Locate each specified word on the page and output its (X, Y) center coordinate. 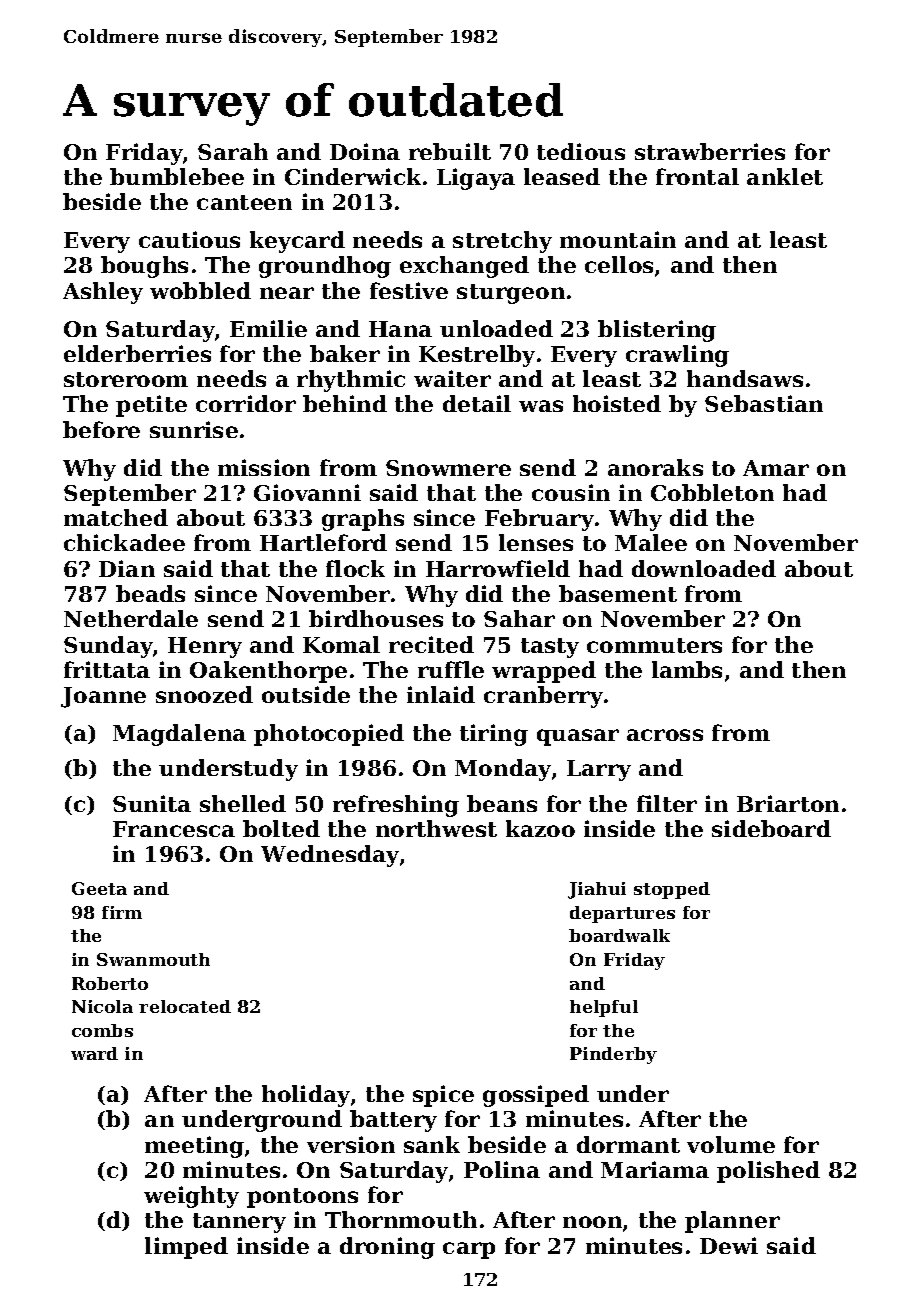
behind (345, 403)
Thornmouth (401, 1219)
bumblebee (177, 176)
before (101, 429)
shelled (243, 803)
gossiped (536, 1096)
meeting (194, 1147)
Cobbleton (712, 492)
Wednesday (330, 856)
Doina (365, 151)
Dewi (729, 1245)
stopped (672, 890)
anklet (785, 176)
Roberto (110, 983)
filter (667, 803)
